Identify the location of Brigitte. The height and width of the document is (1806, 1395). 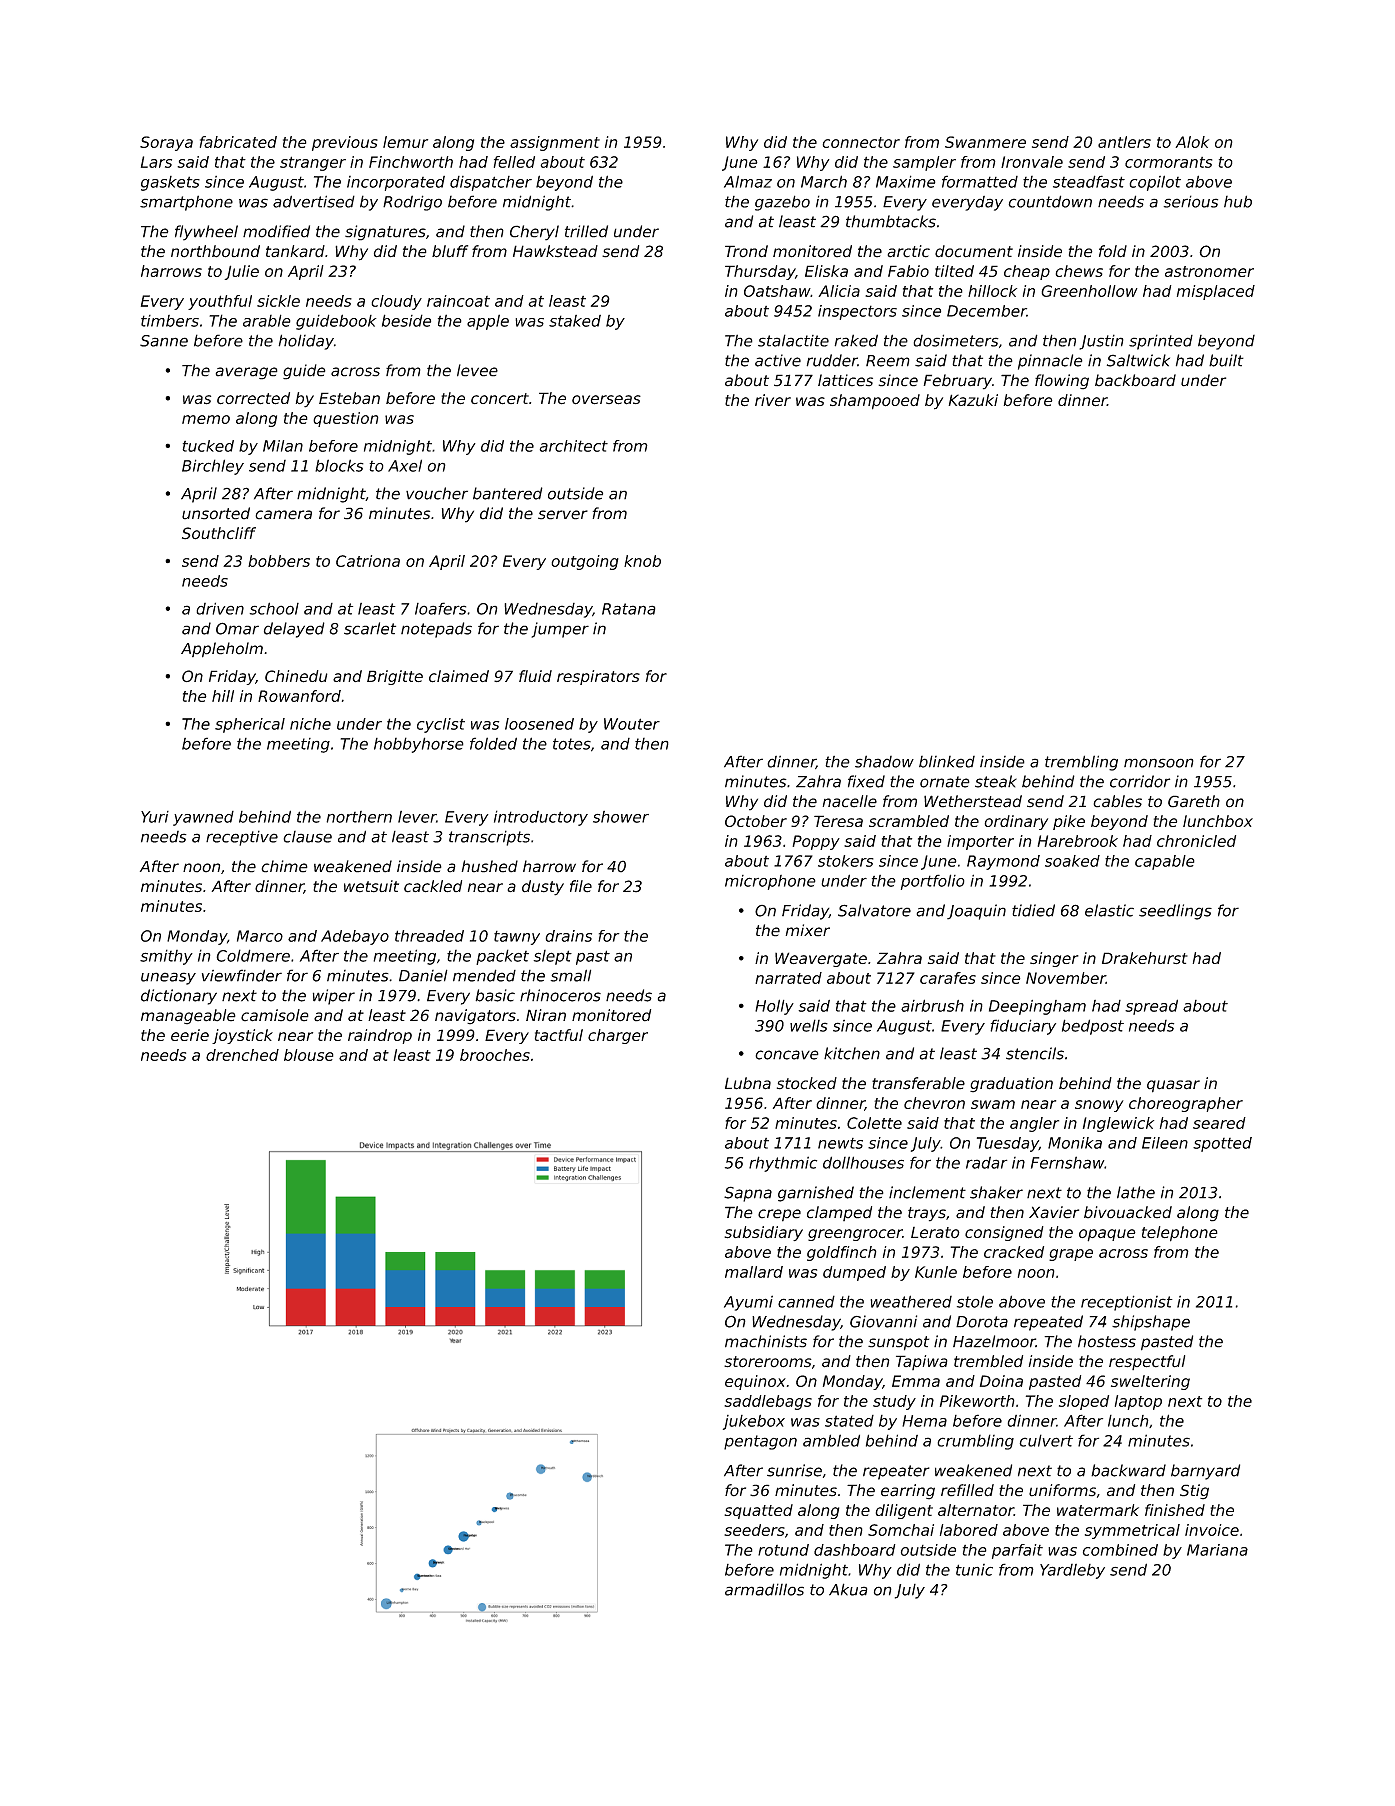
(395, 677).
